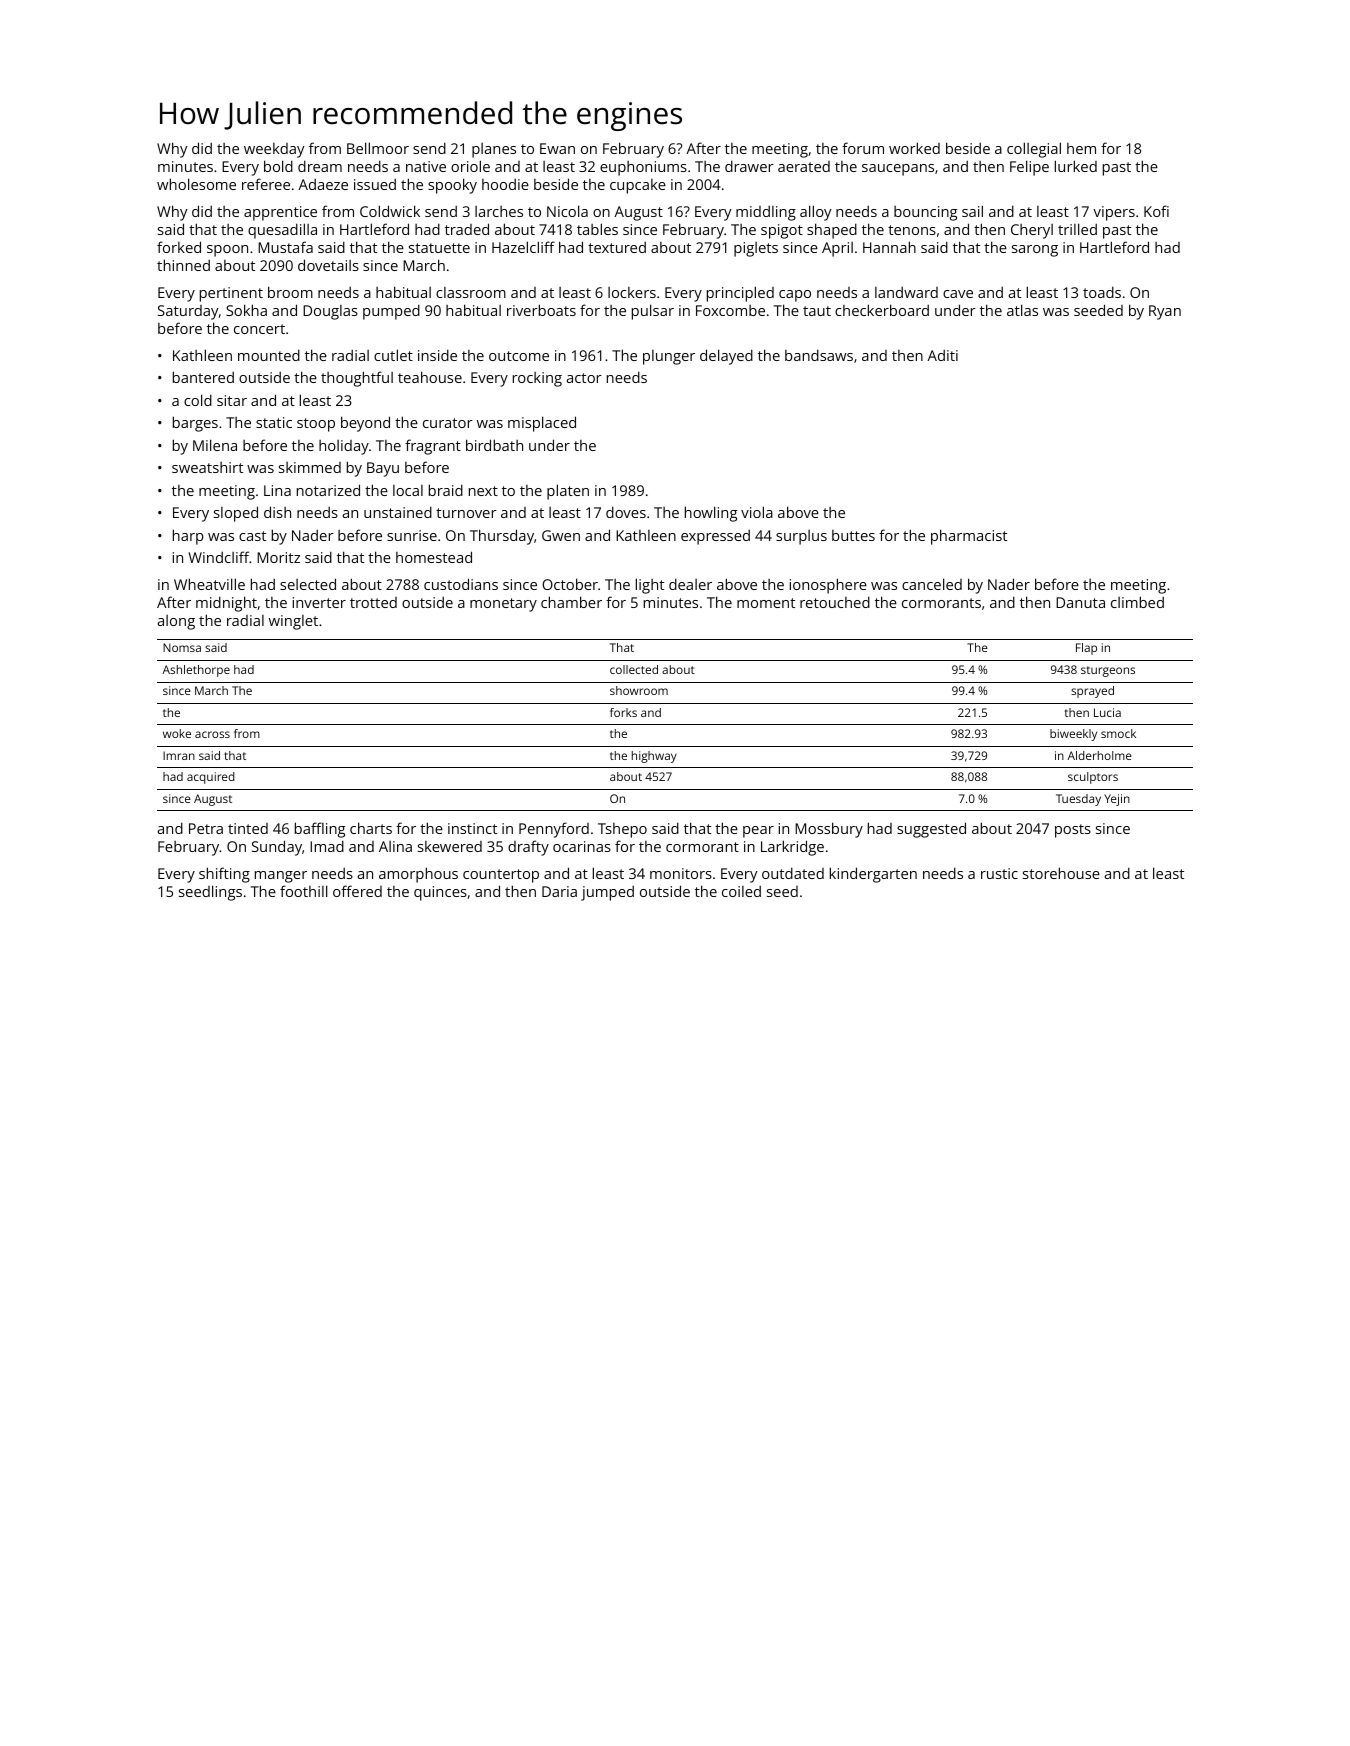 This page has width=1350, height=1746. I want to click on baffling, so click(320, 830).
